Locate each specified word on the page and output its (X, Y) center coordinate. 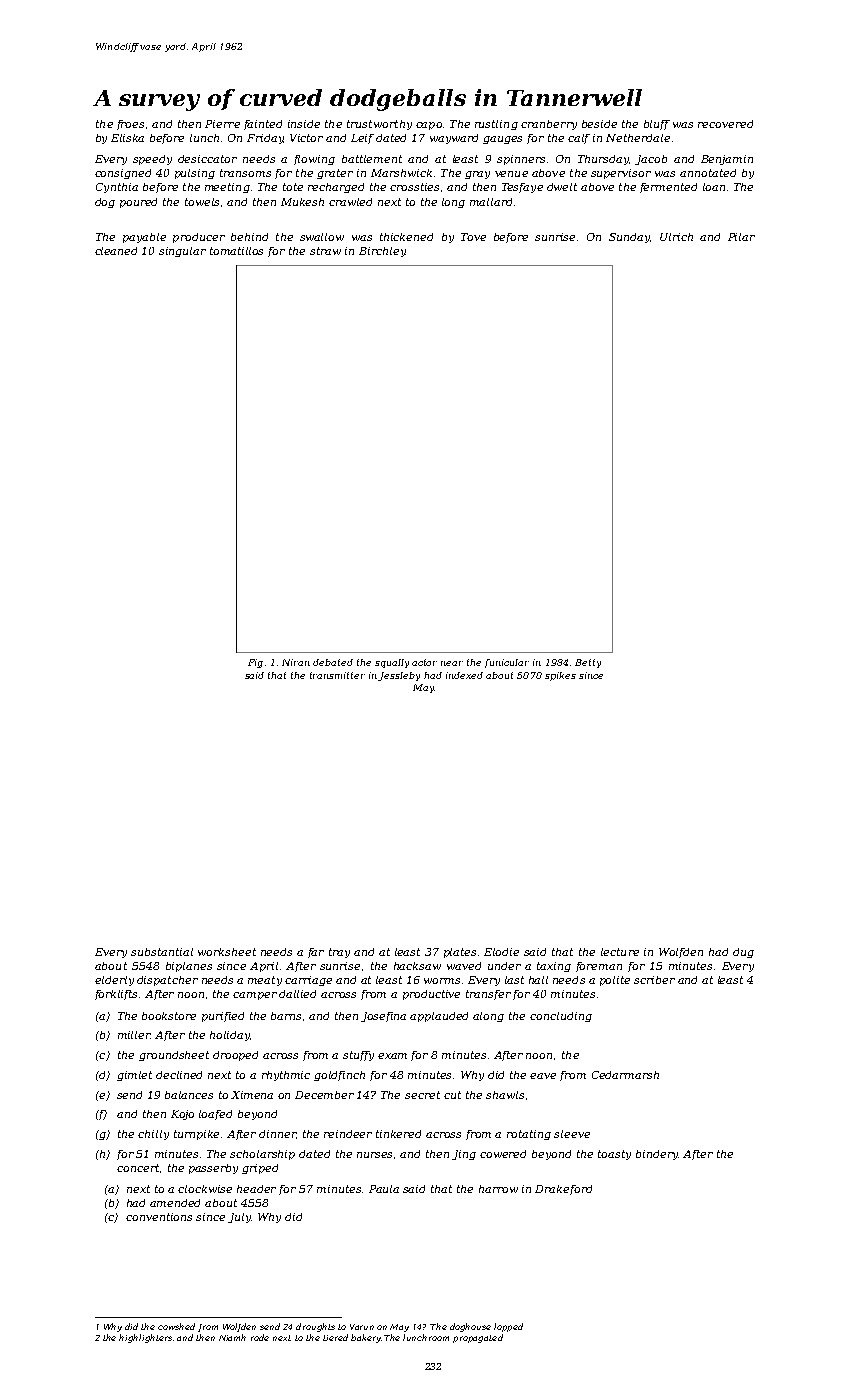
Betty (588, 663)
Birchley (382, 252)
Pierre (222, 124)
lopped (508, 1327)
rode (260, 1337)
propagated (478, 1338)
